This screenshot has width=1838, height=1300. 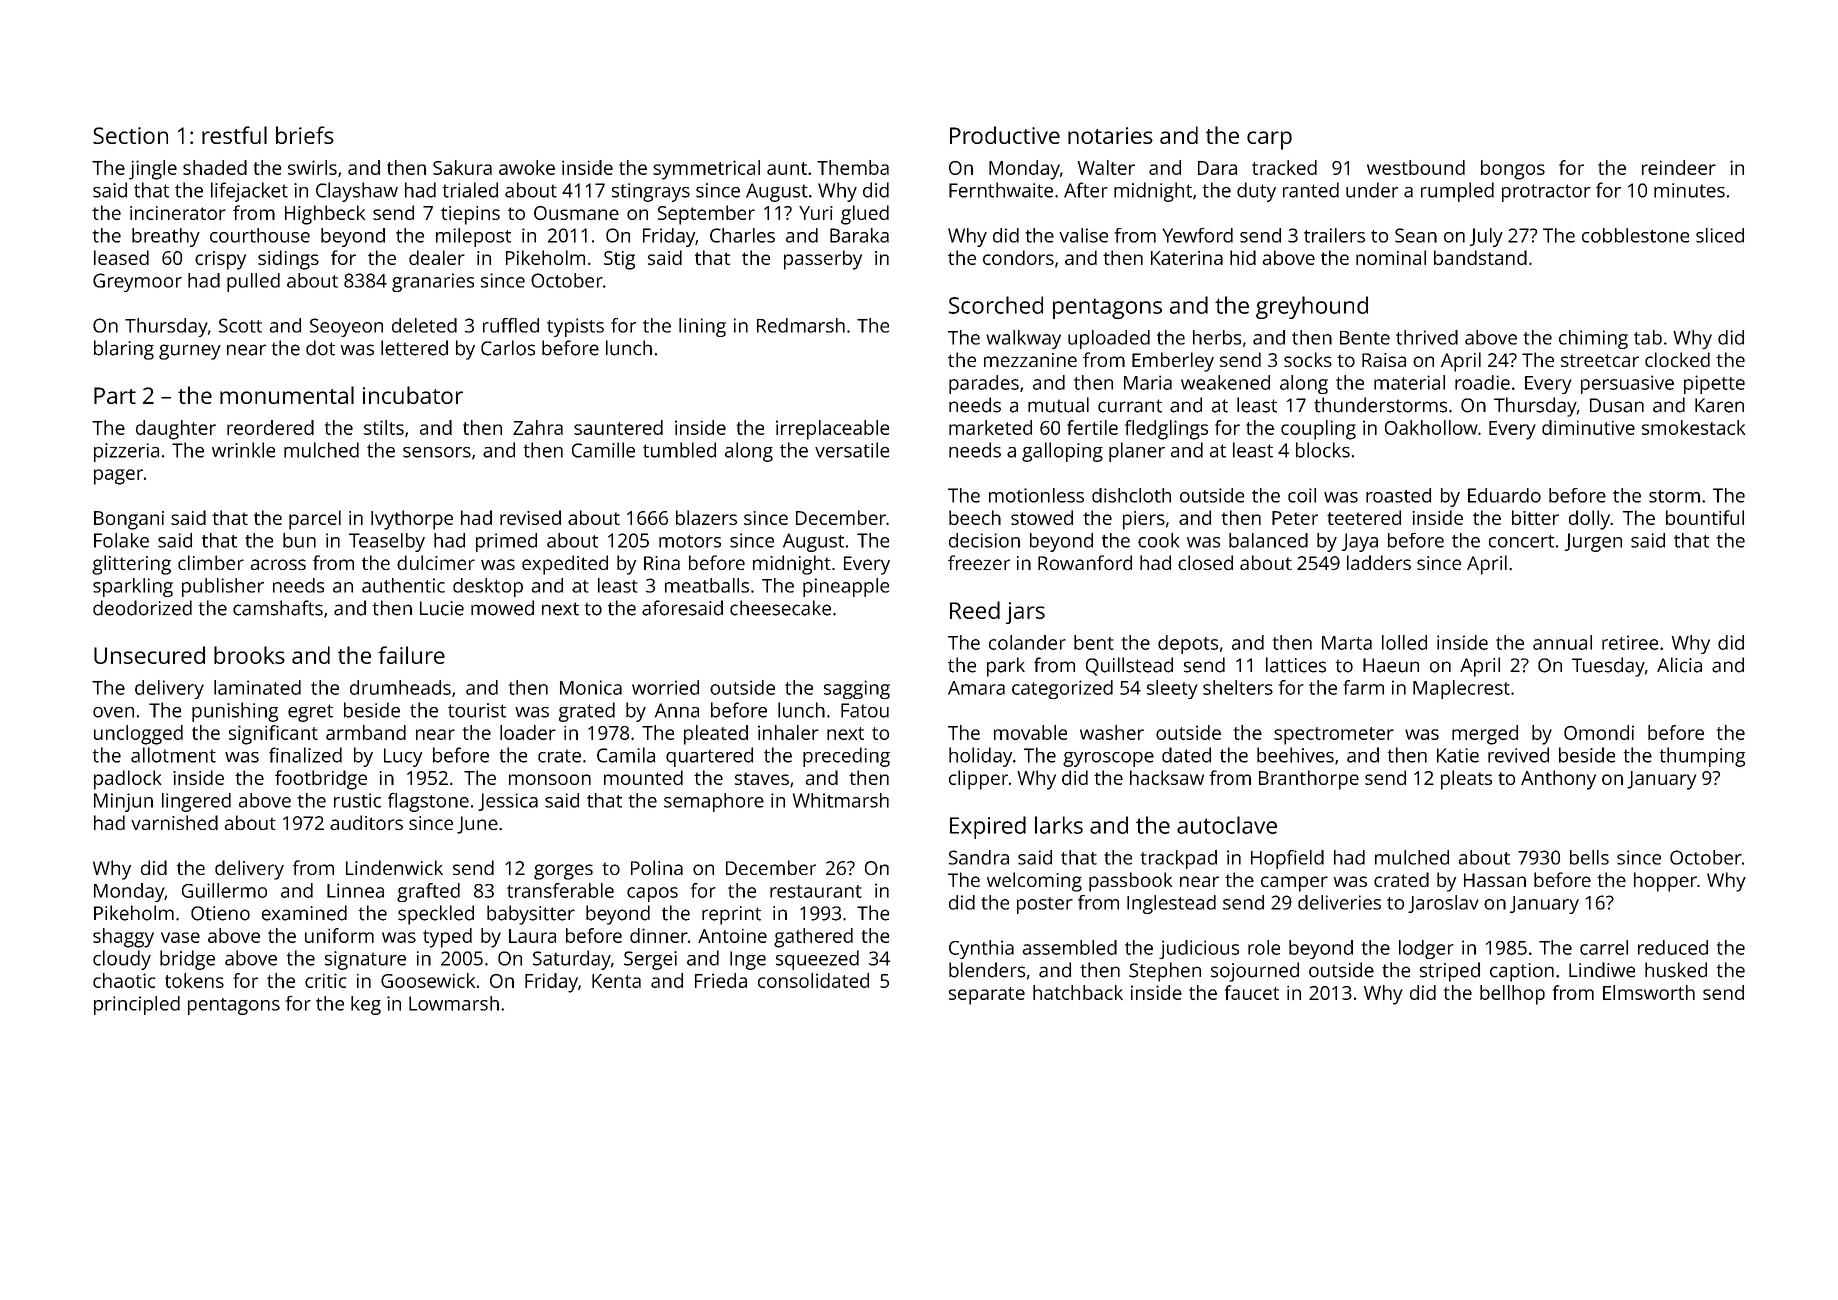 What do you see at coordinates (234, 135) in the screenshot?
I see `restful` at bounding box center [234, 135].
